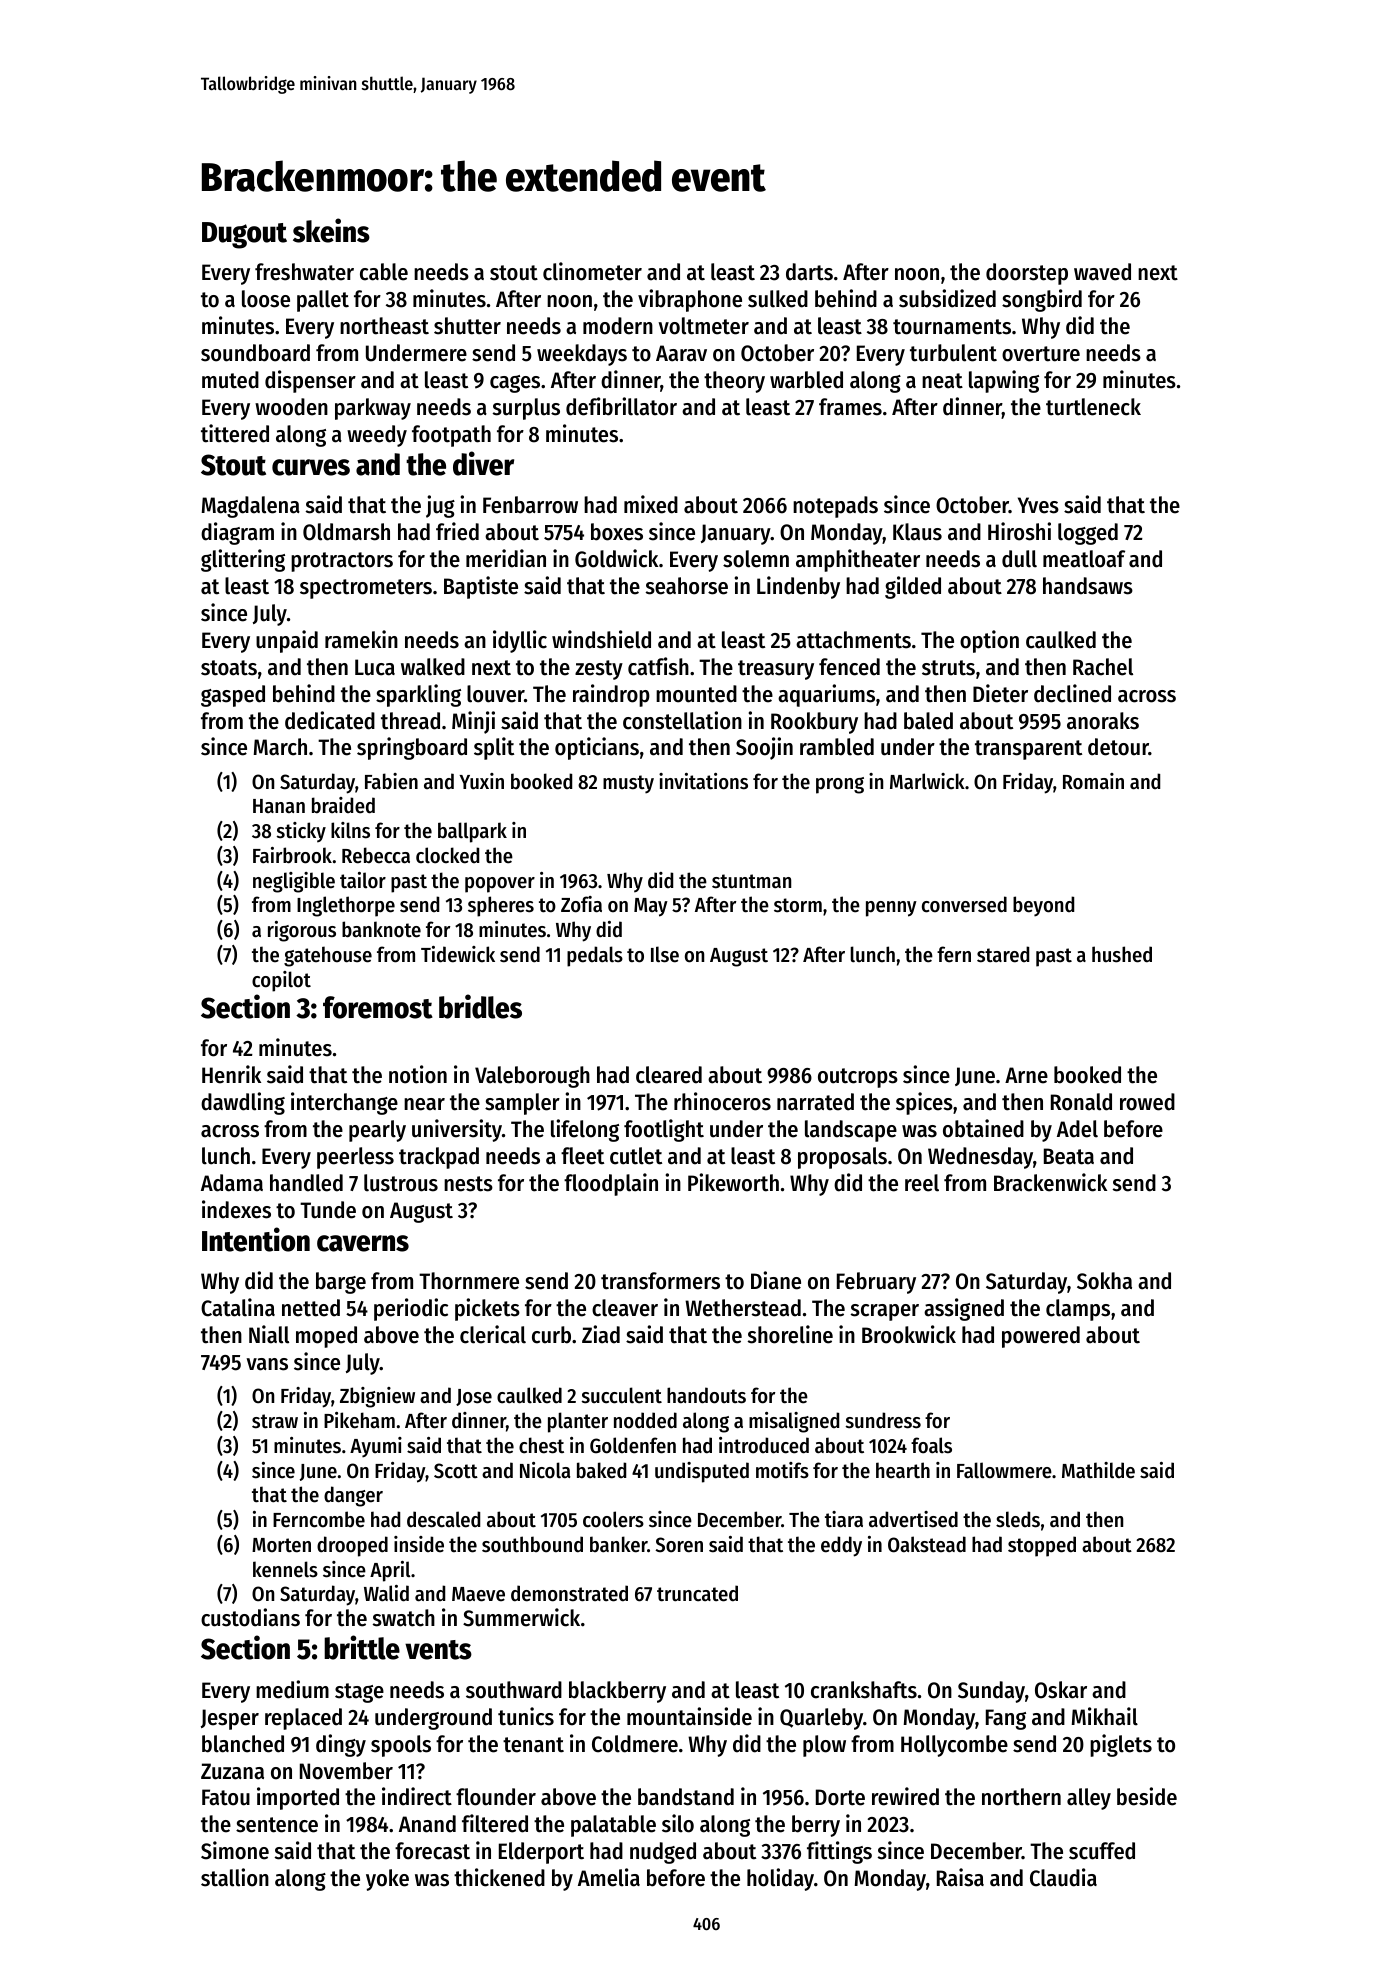 This document has height=1969, width=1386. Describe the element at coordinates (255, 353) in the document. I see `soundboard` at that location.
